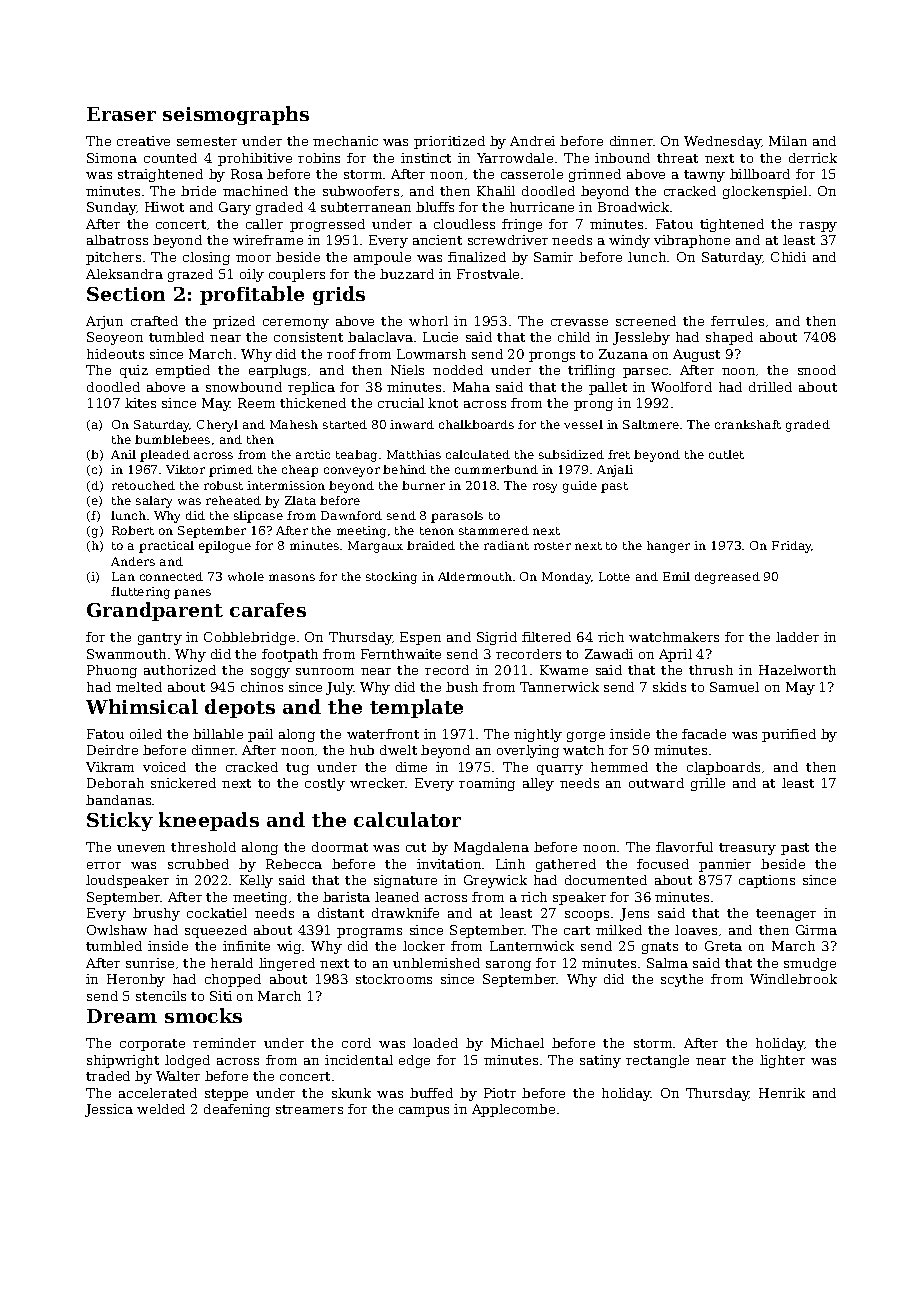  Describe the element at coordinates (508, 966) in the document. I see `sarong` at that location.
